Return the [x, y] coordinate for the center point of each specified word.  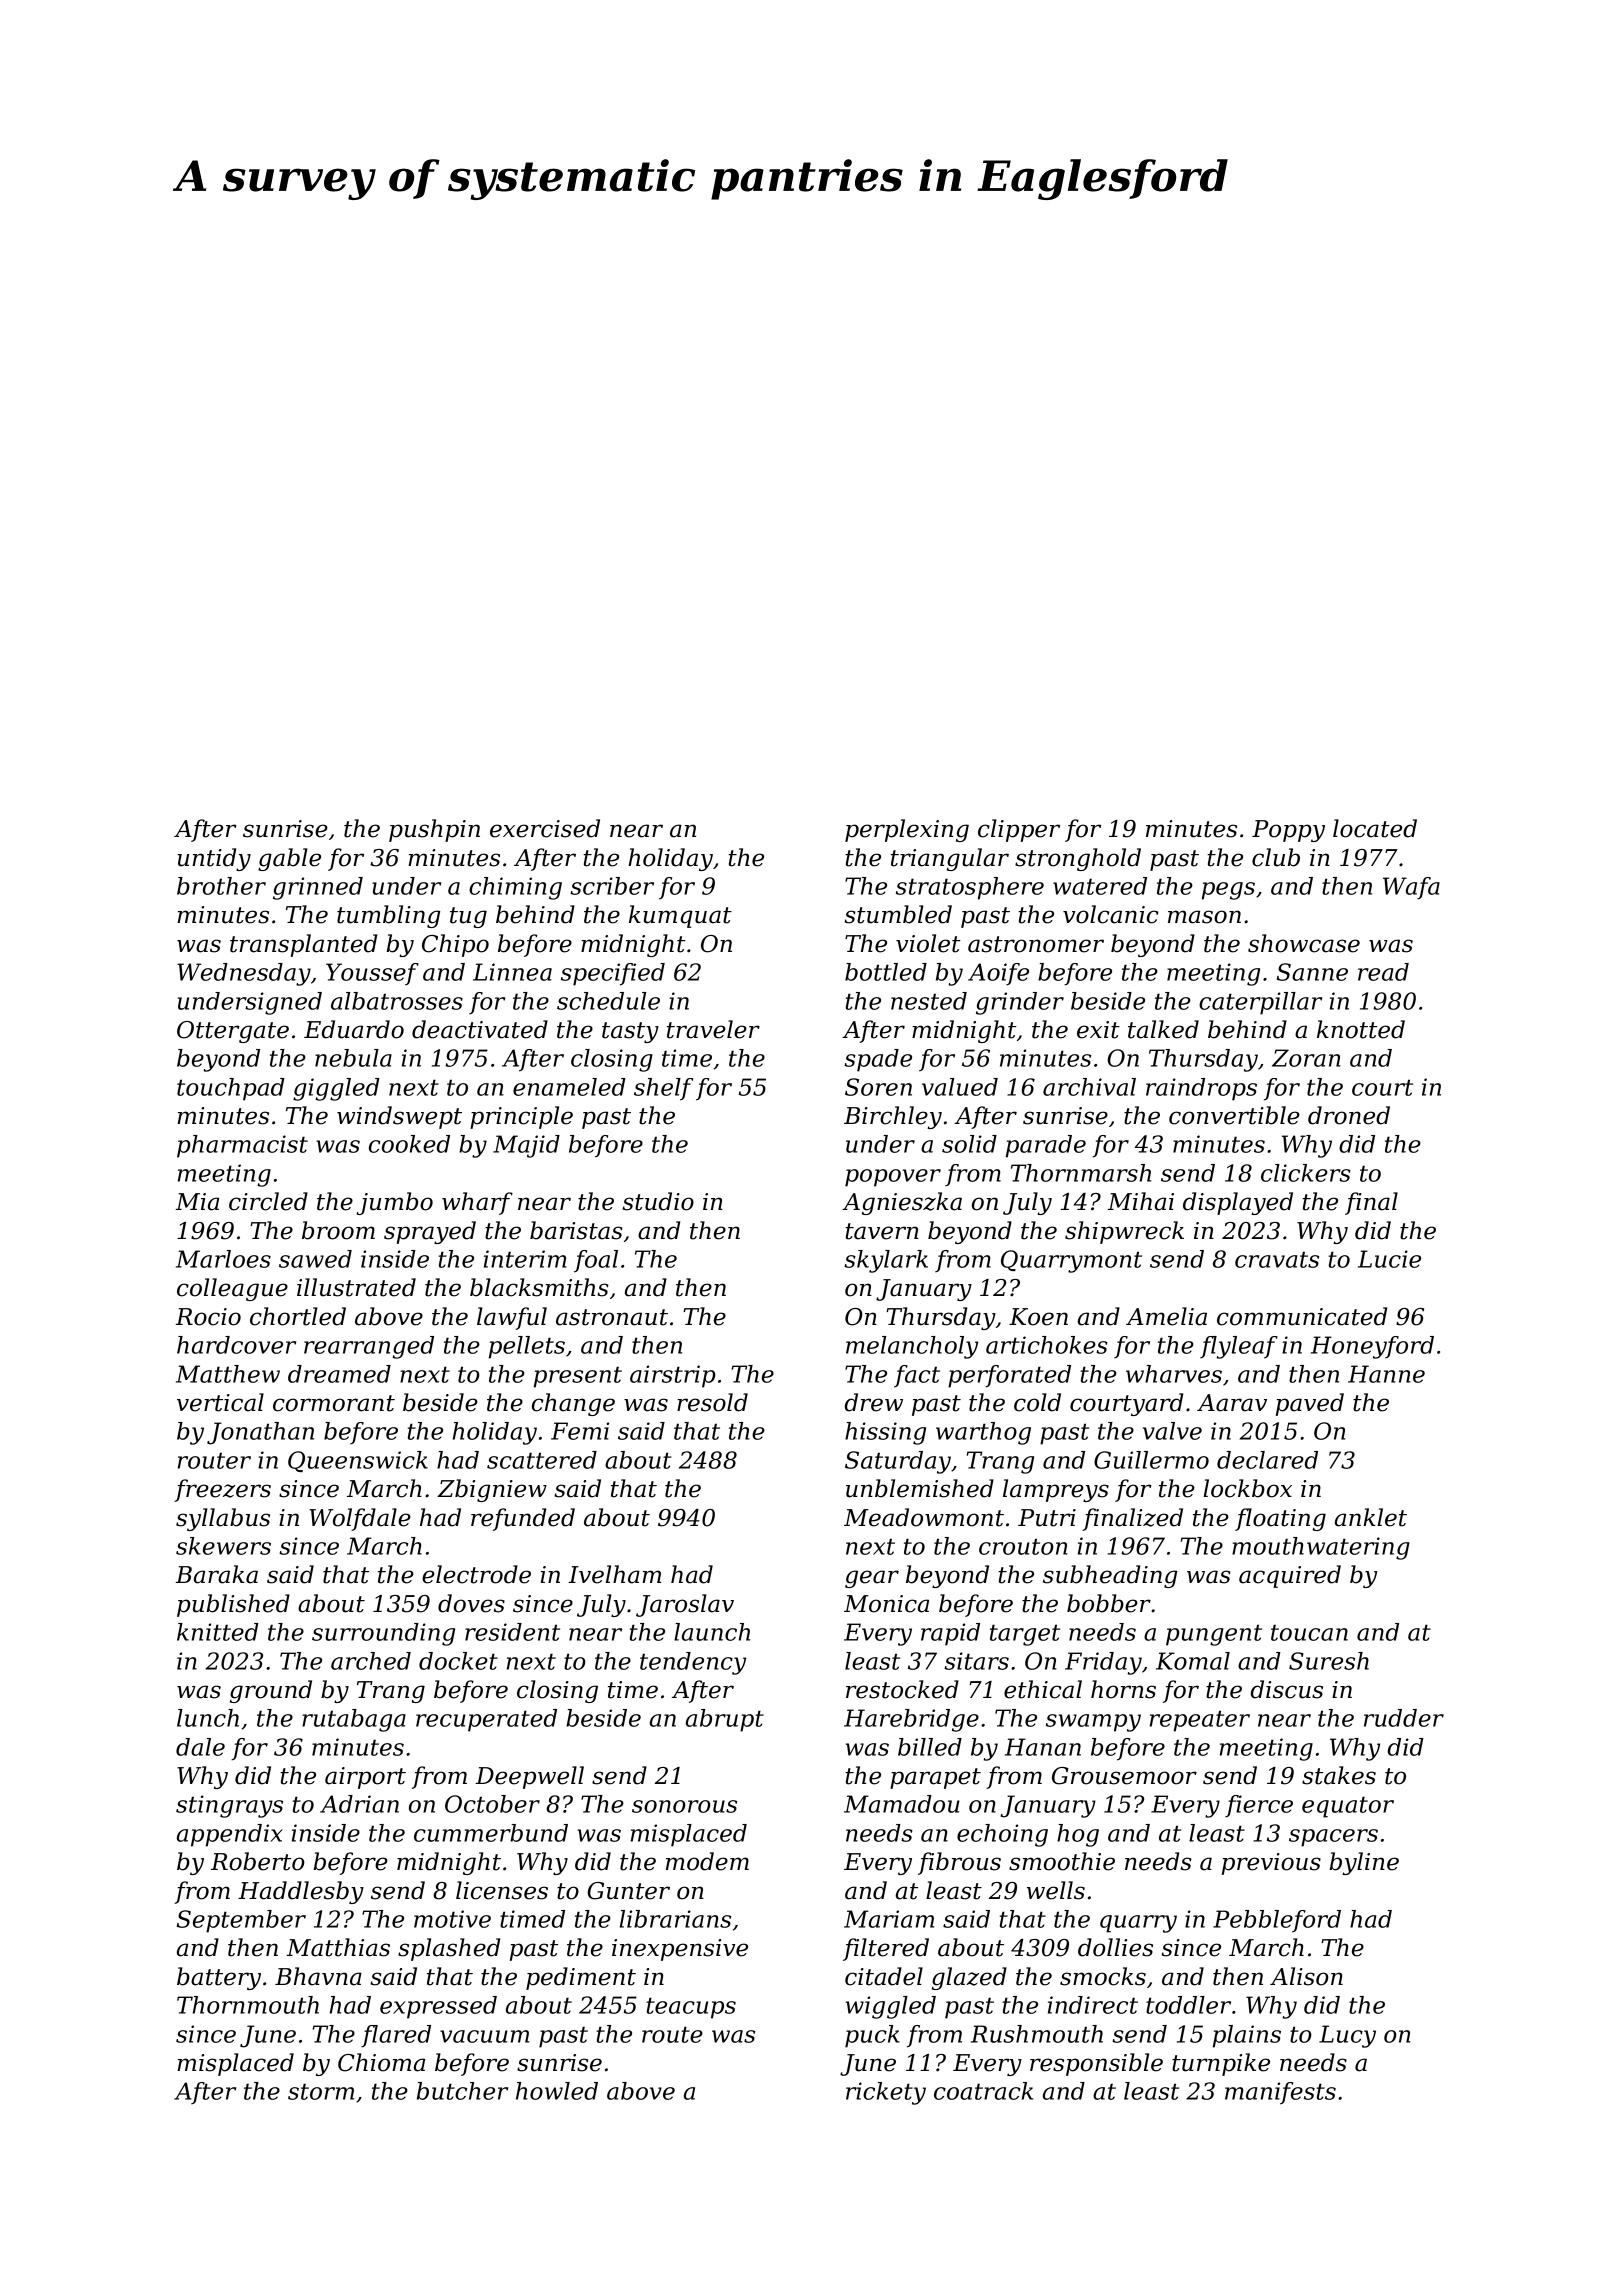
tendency [693, 1663]
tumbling [388, 916]
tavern [882, 1231]
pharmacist [242, 1146]
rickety [886, 2093]
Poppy [1288, 831]
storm [321, 2091]
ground [271, 1691]
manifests [1280, 2093]
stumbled [898, 914]
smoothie [1062, 1861]
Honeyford [1372, 1347]
